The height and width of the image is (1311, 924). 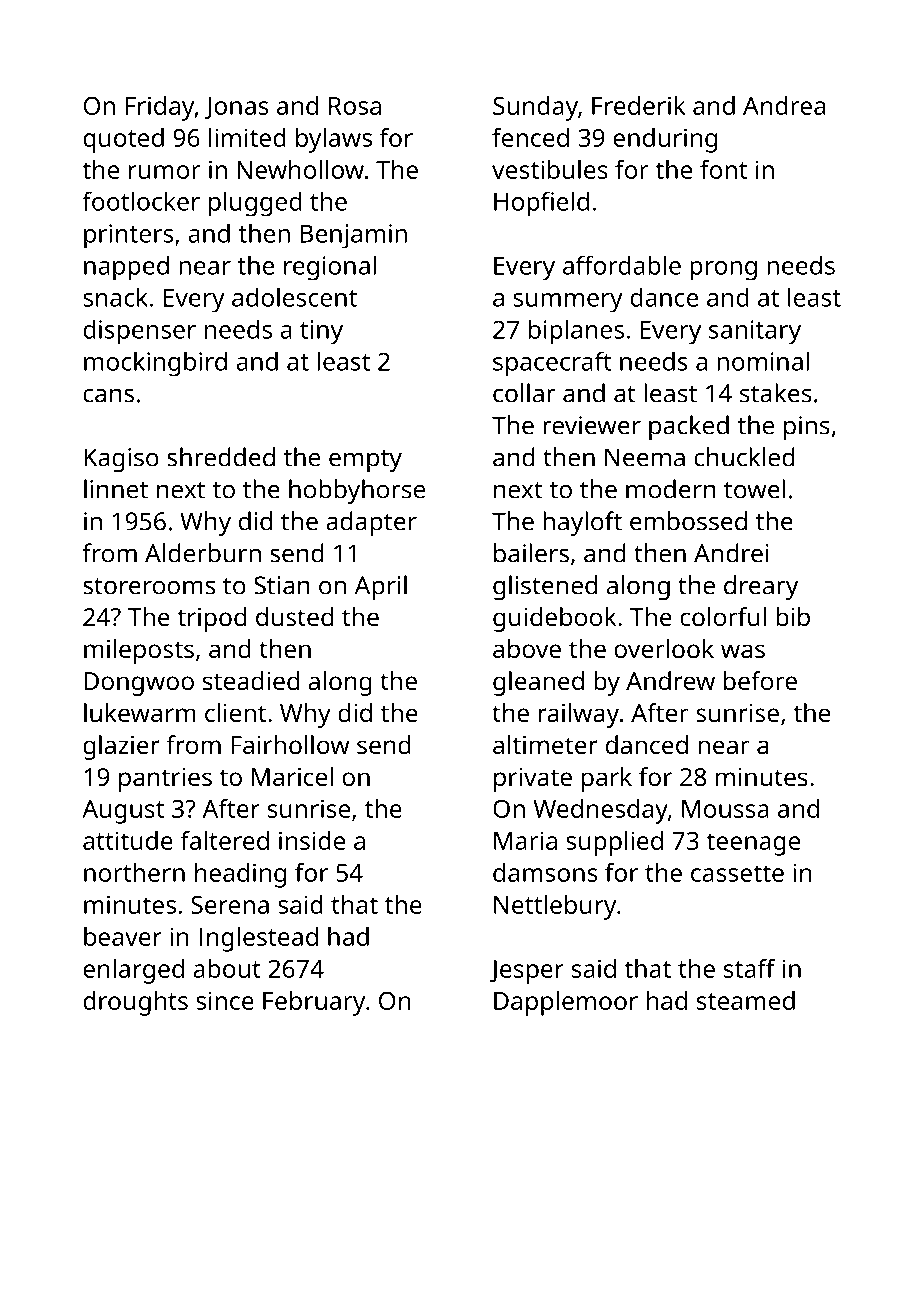 What do you see at coordinates (230, 905) in the image?
I see `Serena` at bounding box center [230, 905].
